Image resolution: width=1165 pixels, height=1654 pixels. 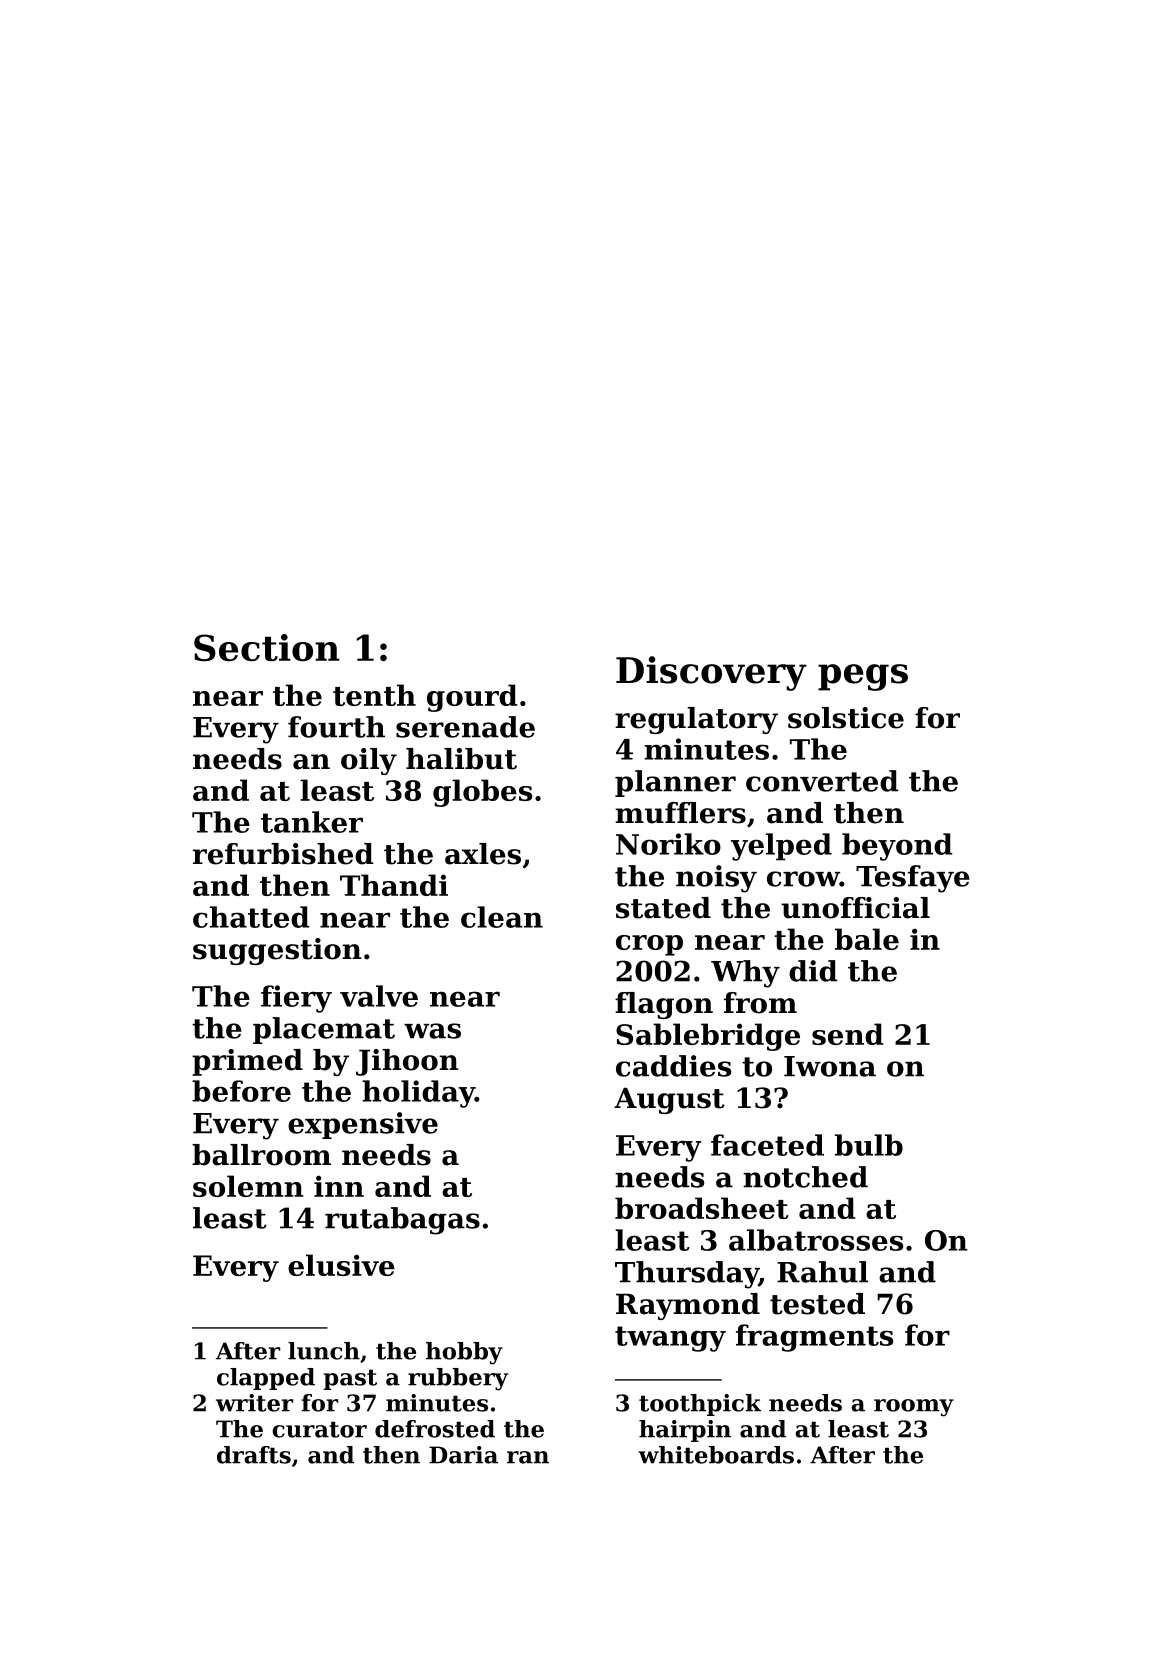 What do you see at coordinates (767, 1145) in the screenshot?
I see `faceted` at bounding box center [767, 1145].
